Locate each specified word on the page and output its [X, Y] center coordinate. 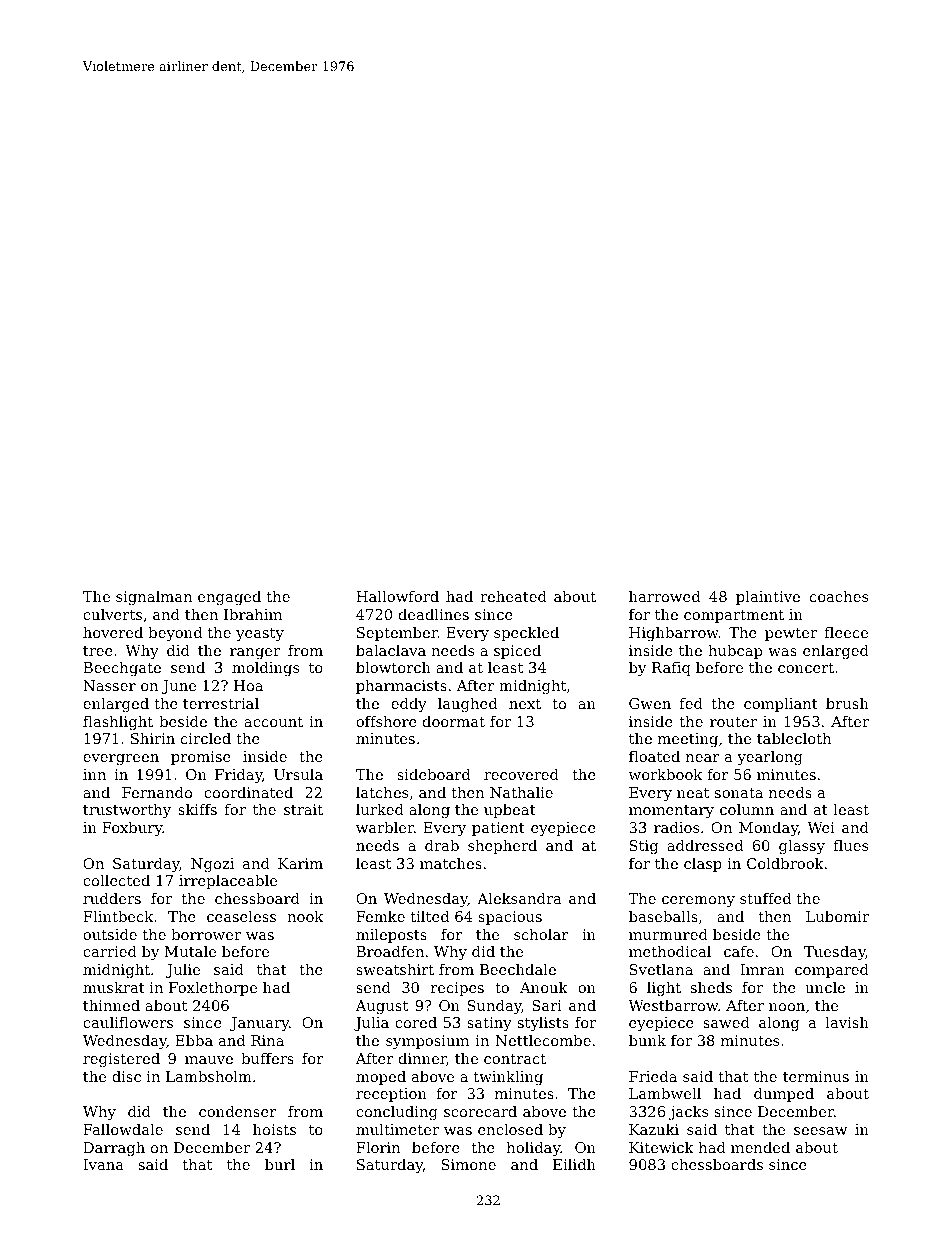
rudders [112, 898]
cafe [739, 951]
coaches [839, 596]
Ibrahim [253, 614]
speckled [526, 634]
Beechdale [518, 969]
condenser [238, 1111]
